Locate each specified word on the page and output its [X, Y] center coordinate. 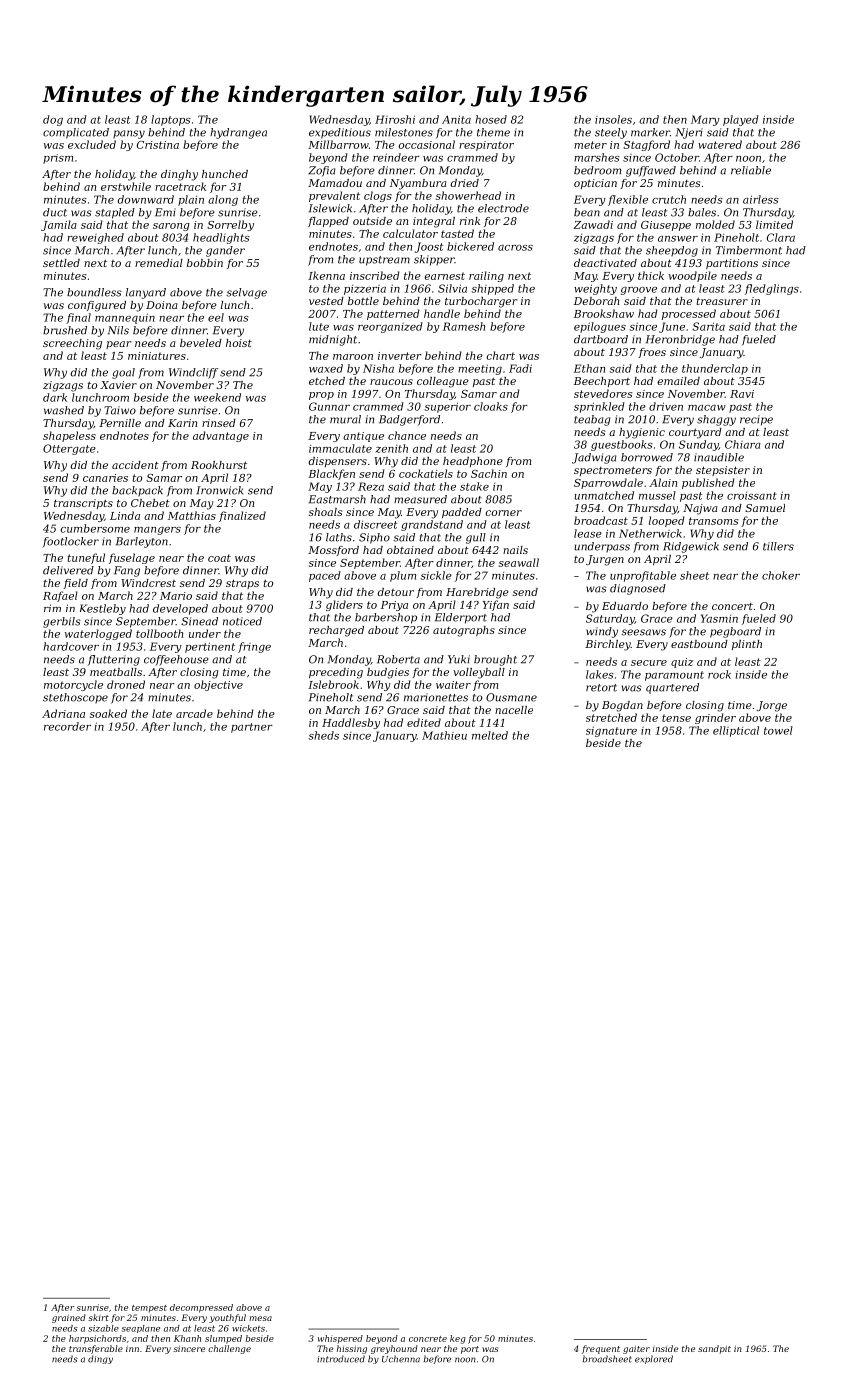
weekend [217, 397]
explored [654, 1359]
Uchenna [401, 1359]
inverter [400, 356]
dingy [100, 1359]
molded [715, 224]
